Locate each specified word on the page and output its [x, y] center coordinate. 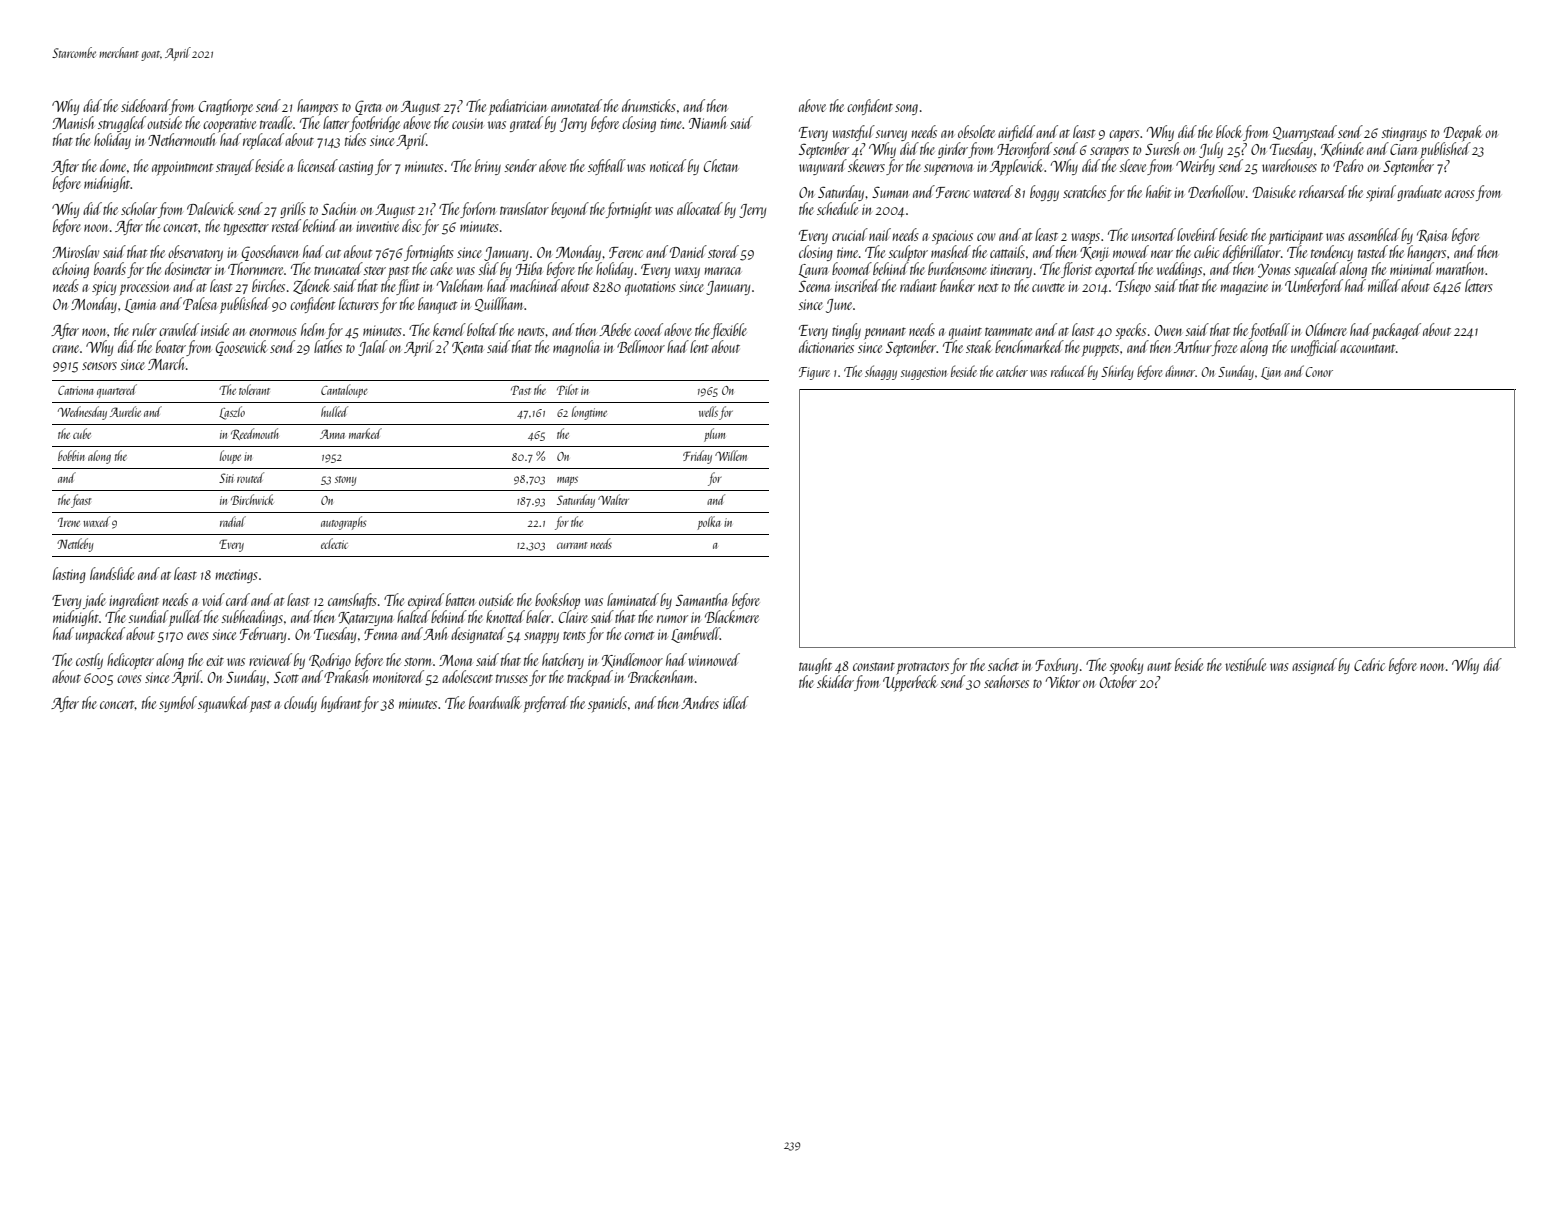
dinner [1180, 371]
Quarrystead [1305, 133]
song [906, 109]
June [839, 306]
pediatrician [518, 107]
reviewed [270, 659]
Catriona [76, 390]
